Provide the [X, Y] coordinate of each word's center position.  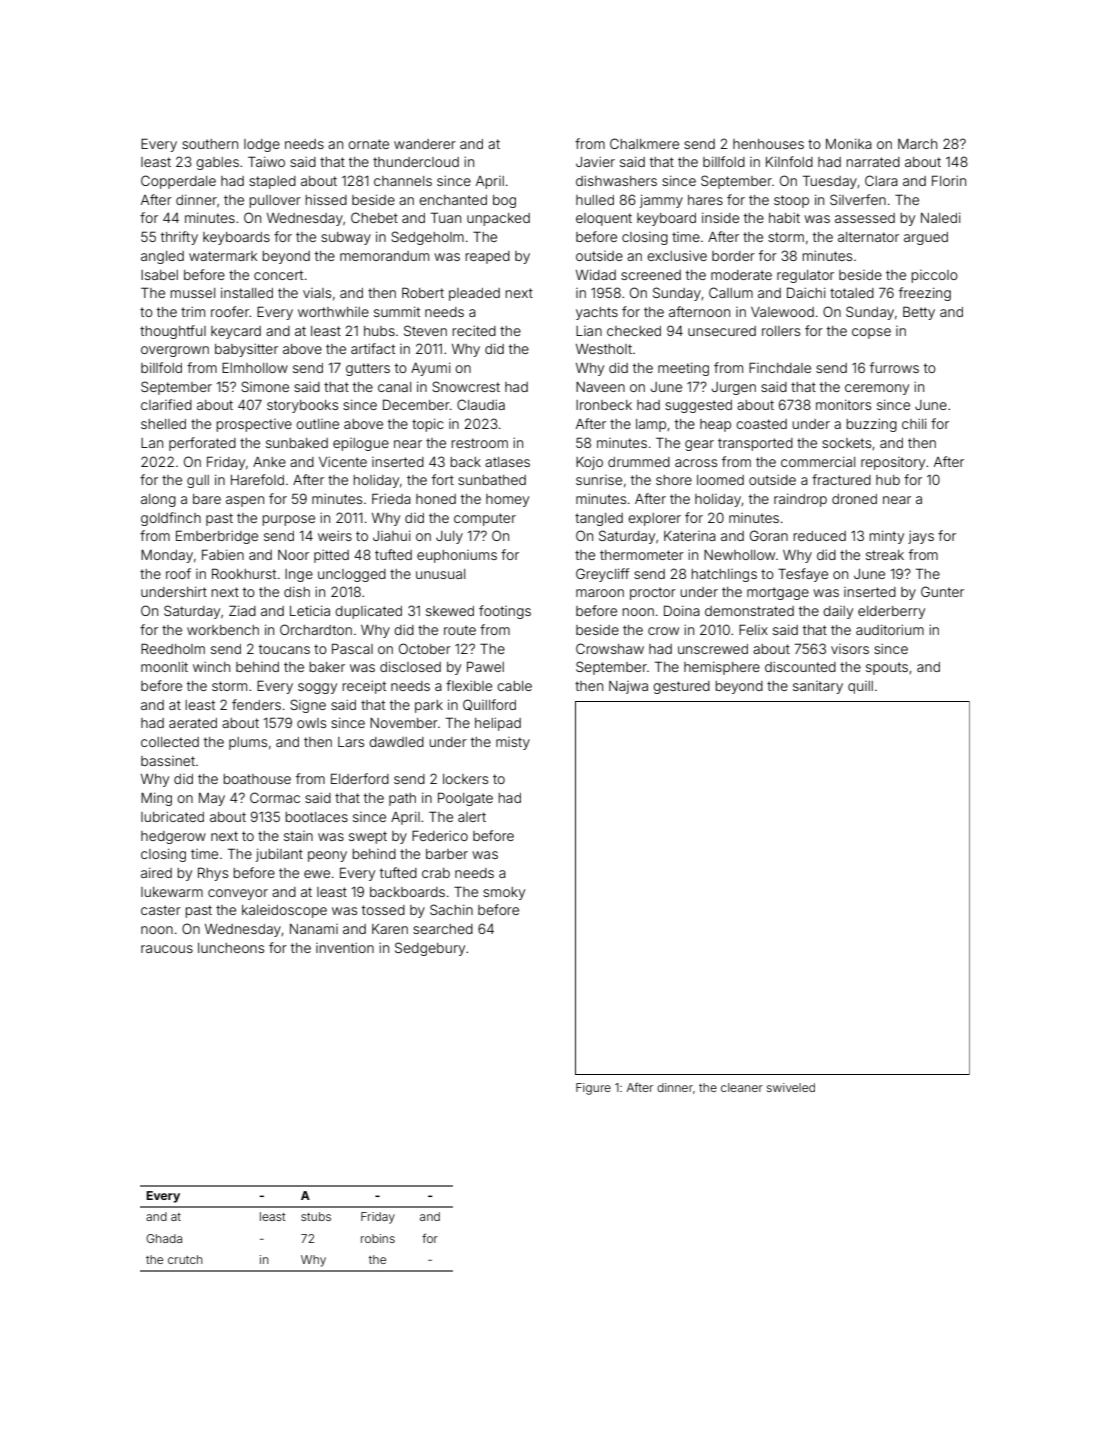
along [158, 500]
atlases [507, 462]
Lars [351, 742]
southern [210, 144]
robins [378, 1238]
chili [914, 423]
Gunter [942, 591]
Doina [682, 610]
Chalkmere [644, 143]
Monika [849, 143]
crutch [185, 1259]
